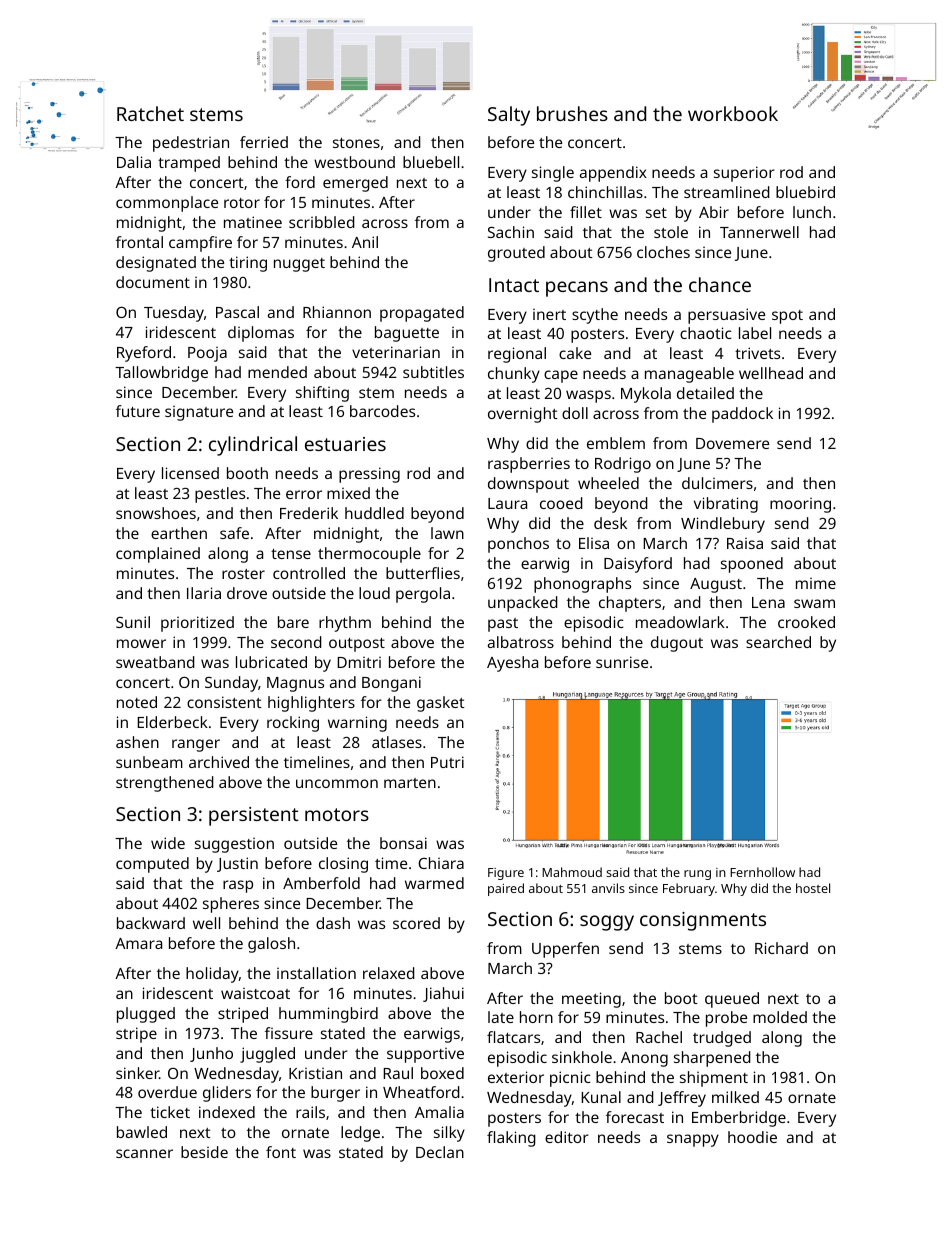 The height and width of the screenshot is (1233, 952). What do you see at coordinates (142, 1132) in the screenshot?
I see `bawled` at bounding box center [142, 1132].
